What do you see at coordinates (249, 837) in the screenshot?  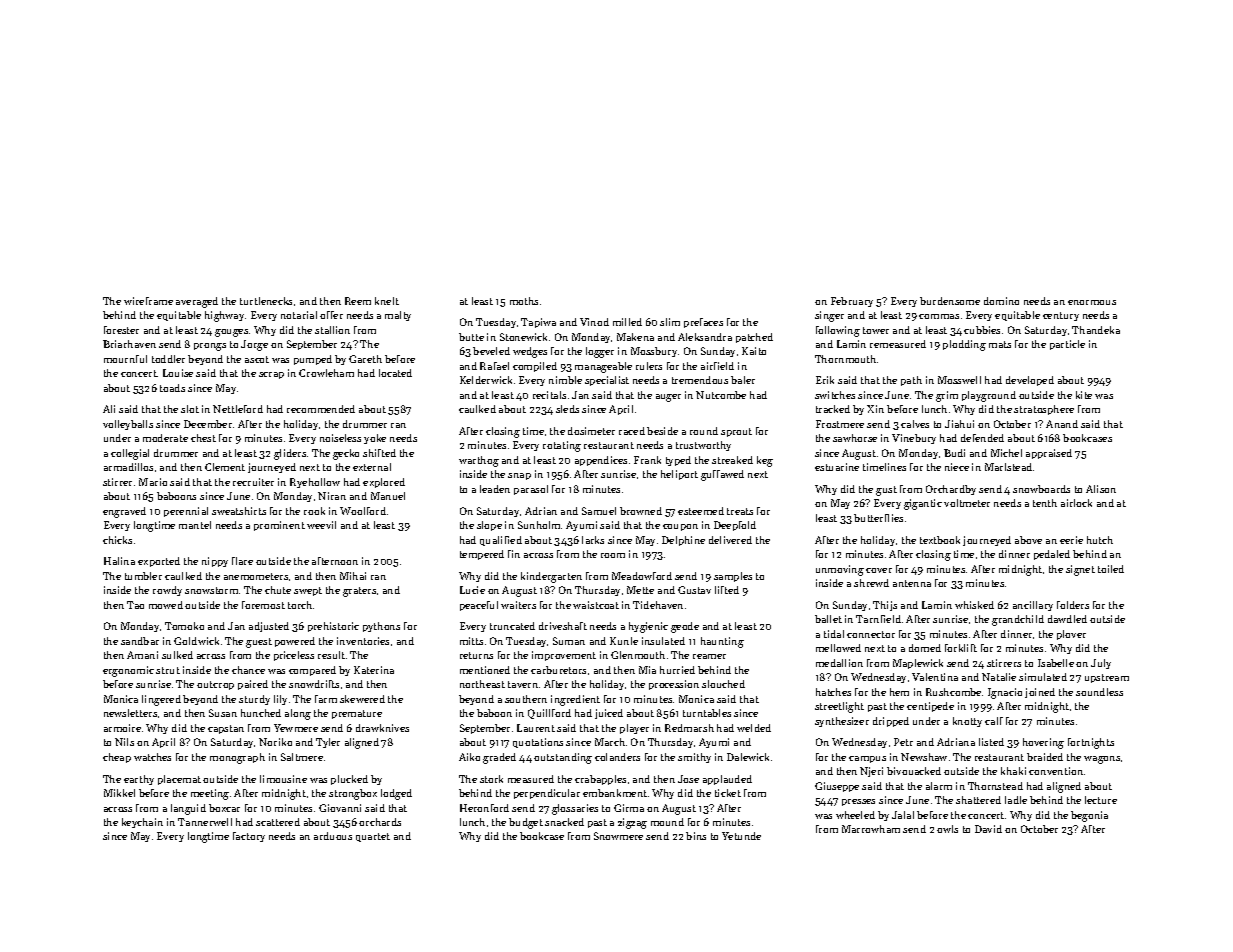 I see `factory` at bounding box center [249, 837].
